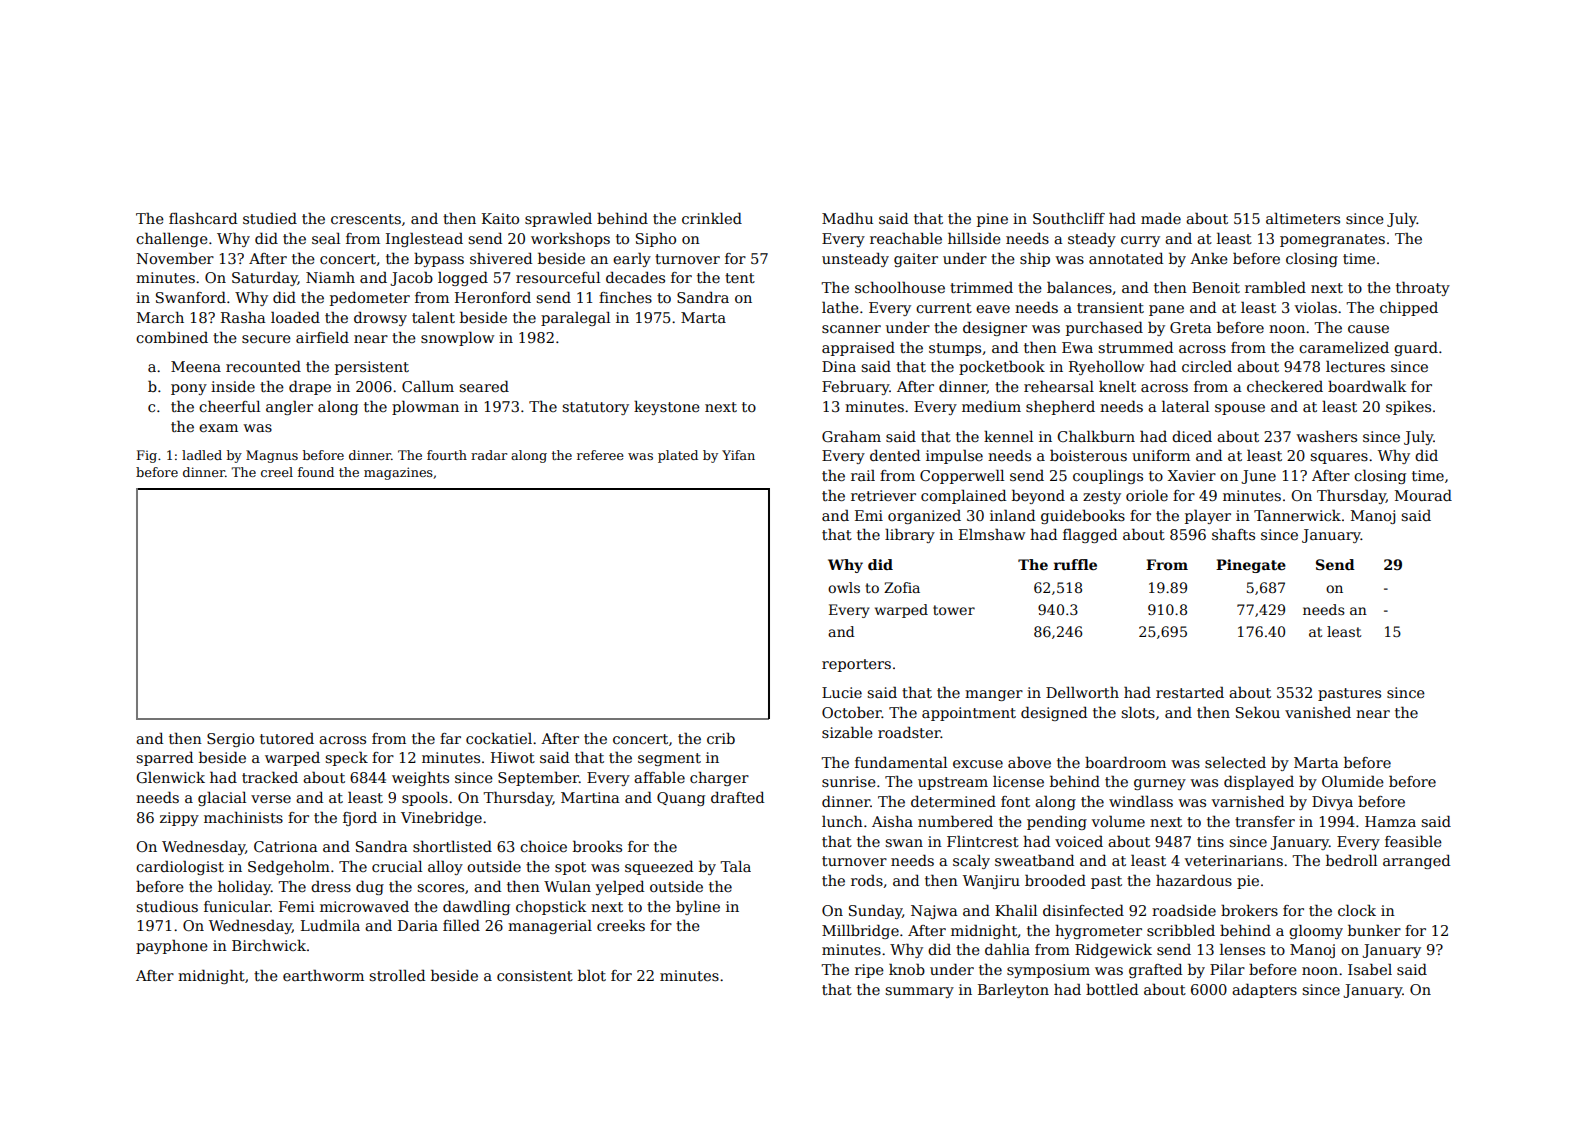 The height and width of the image is (1125, 1591). I want to click on fundamental, so click(901, 762).
